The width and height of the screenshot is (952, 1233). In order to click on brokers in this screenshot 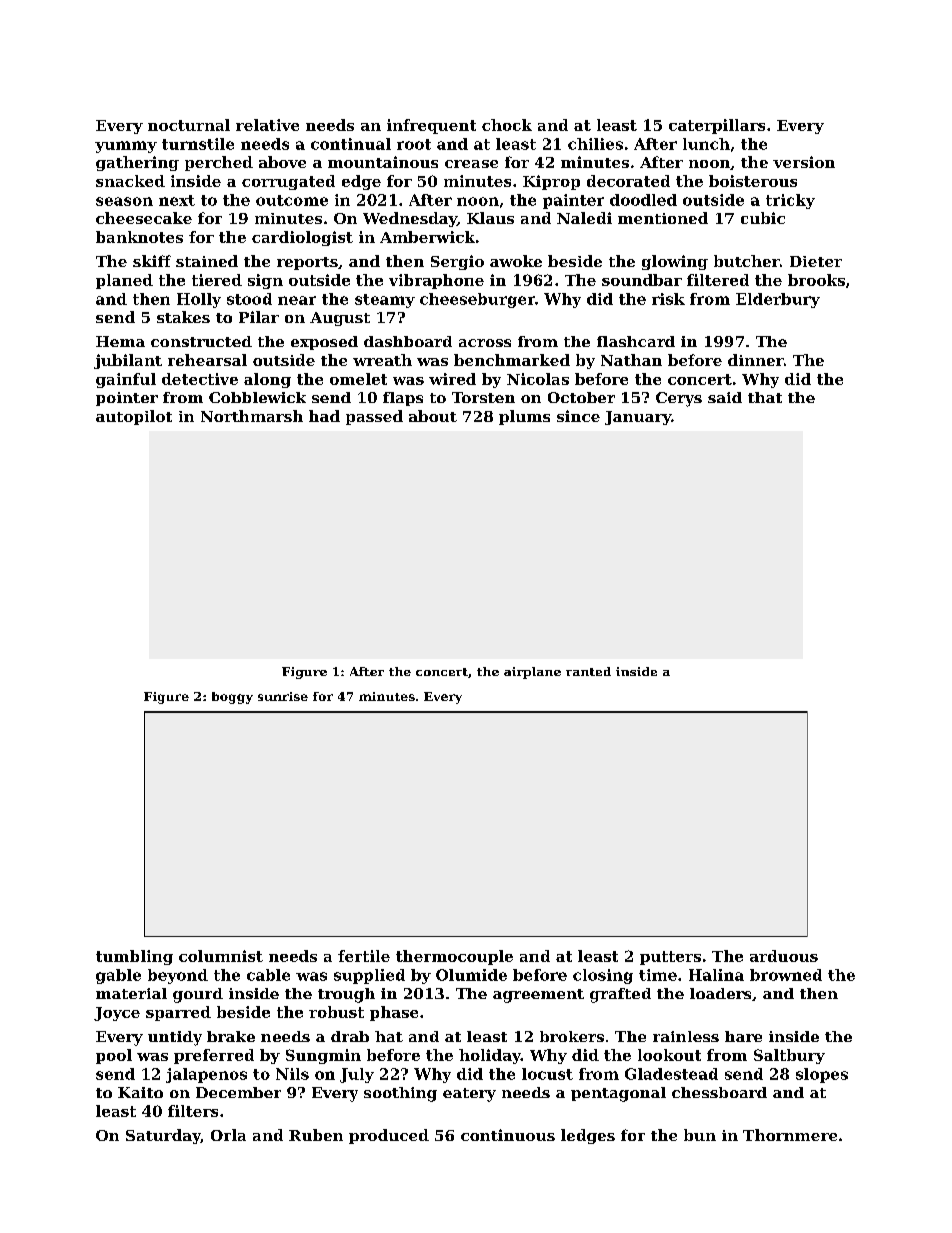, I will do `click(572, 1036)`.
